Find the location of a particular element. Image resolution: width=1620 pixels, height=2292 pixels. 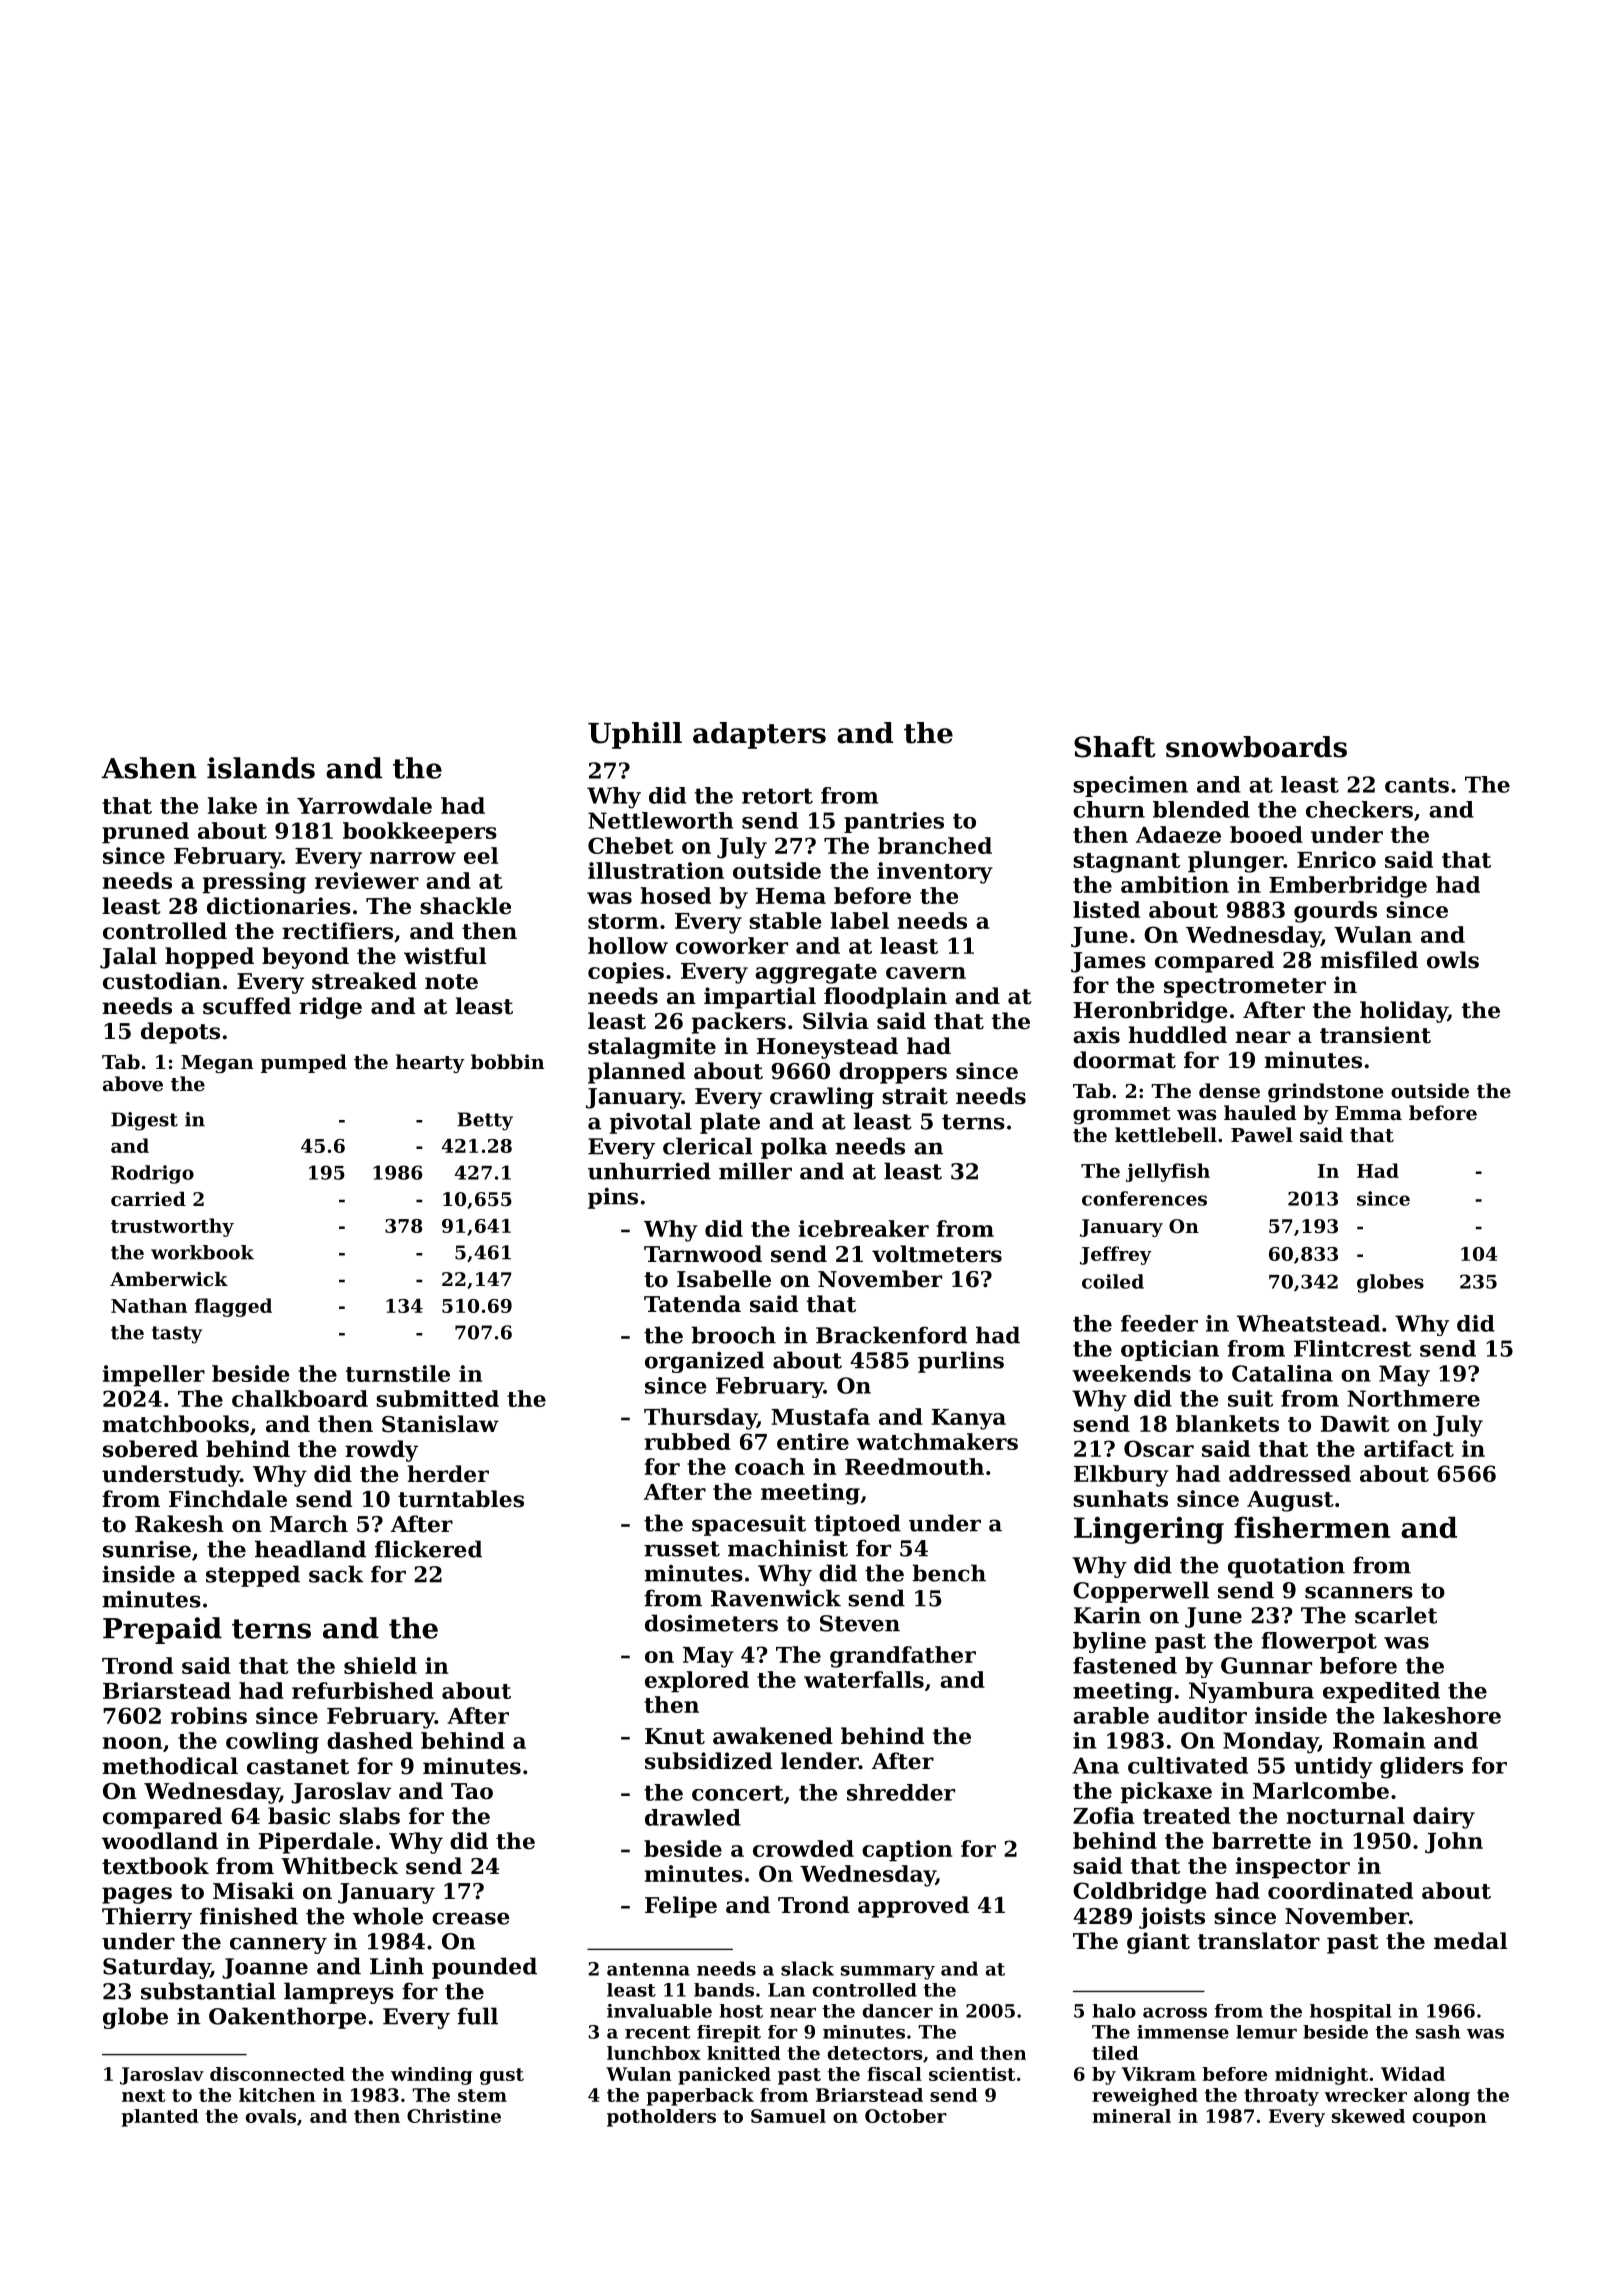

artifact is located at coordinates (1409, 1448).
